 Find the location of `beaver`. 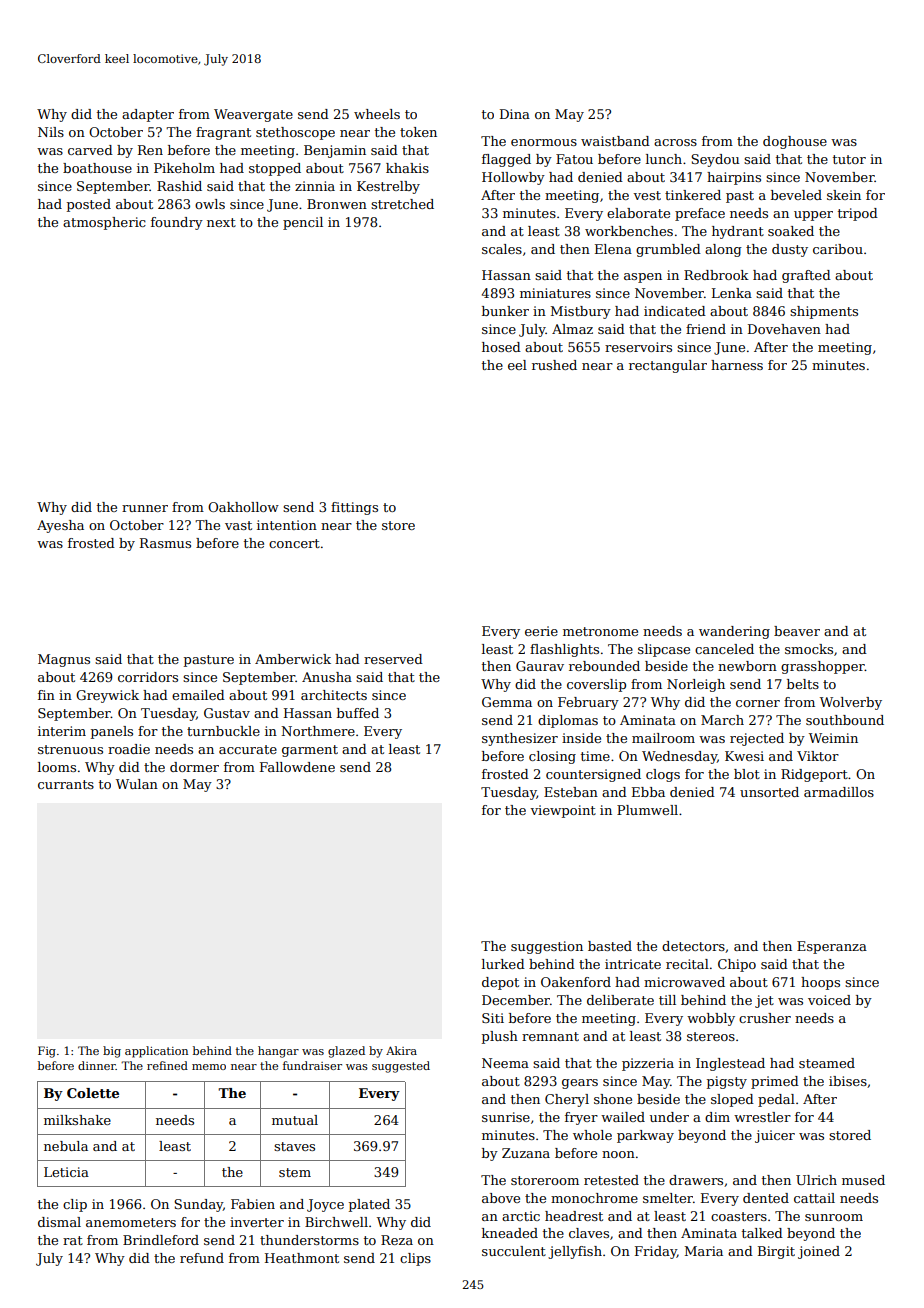

beaver is located at coordinates (797, 631).
